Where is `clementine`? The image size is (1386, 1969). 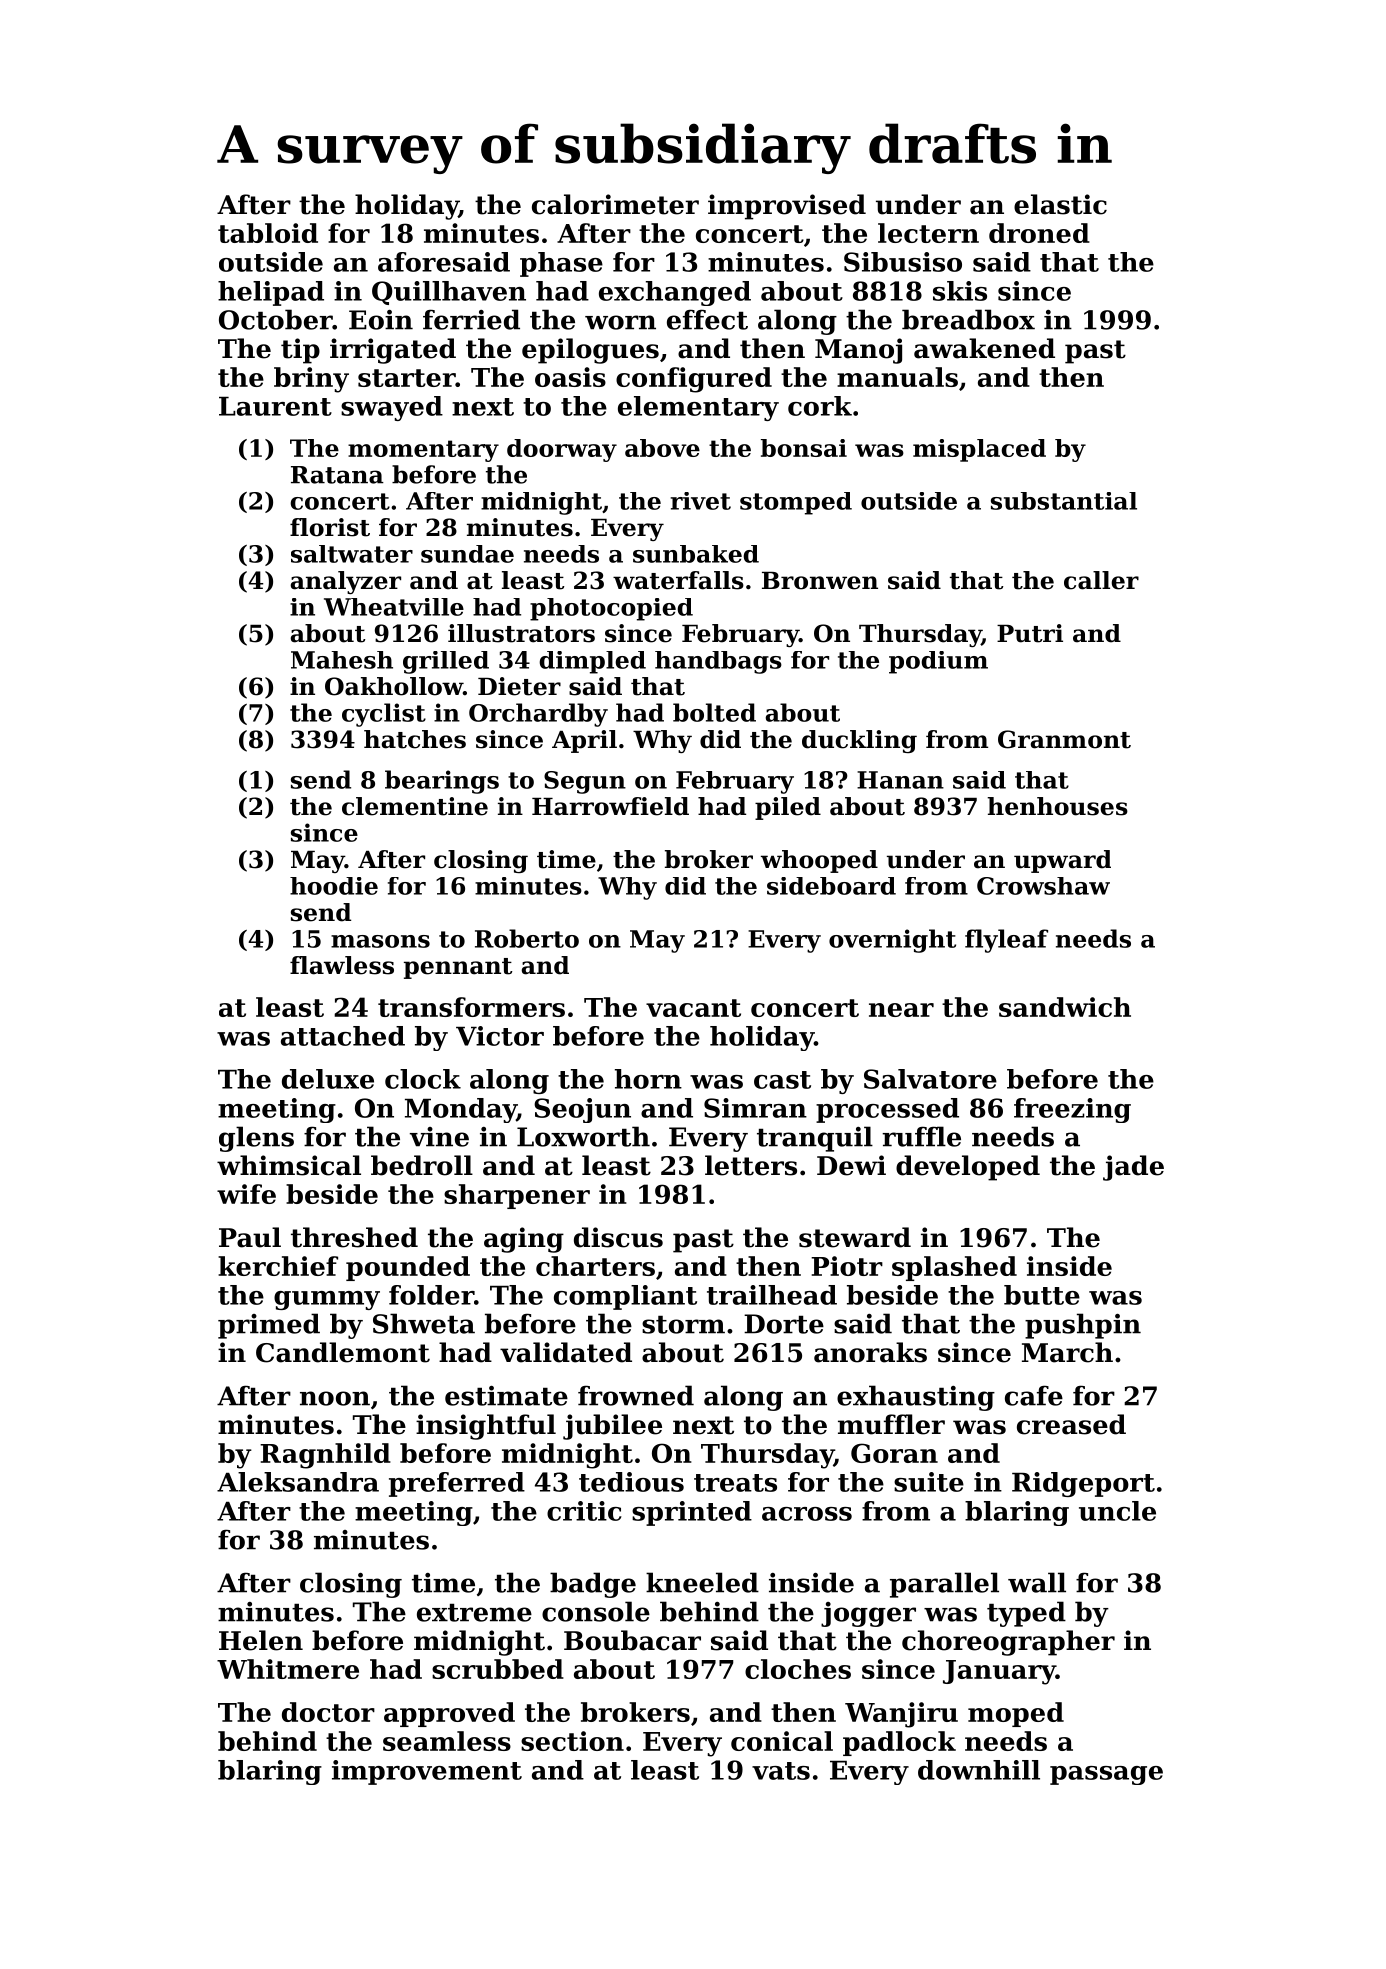
clementine is located at coordinates (415, 806).
